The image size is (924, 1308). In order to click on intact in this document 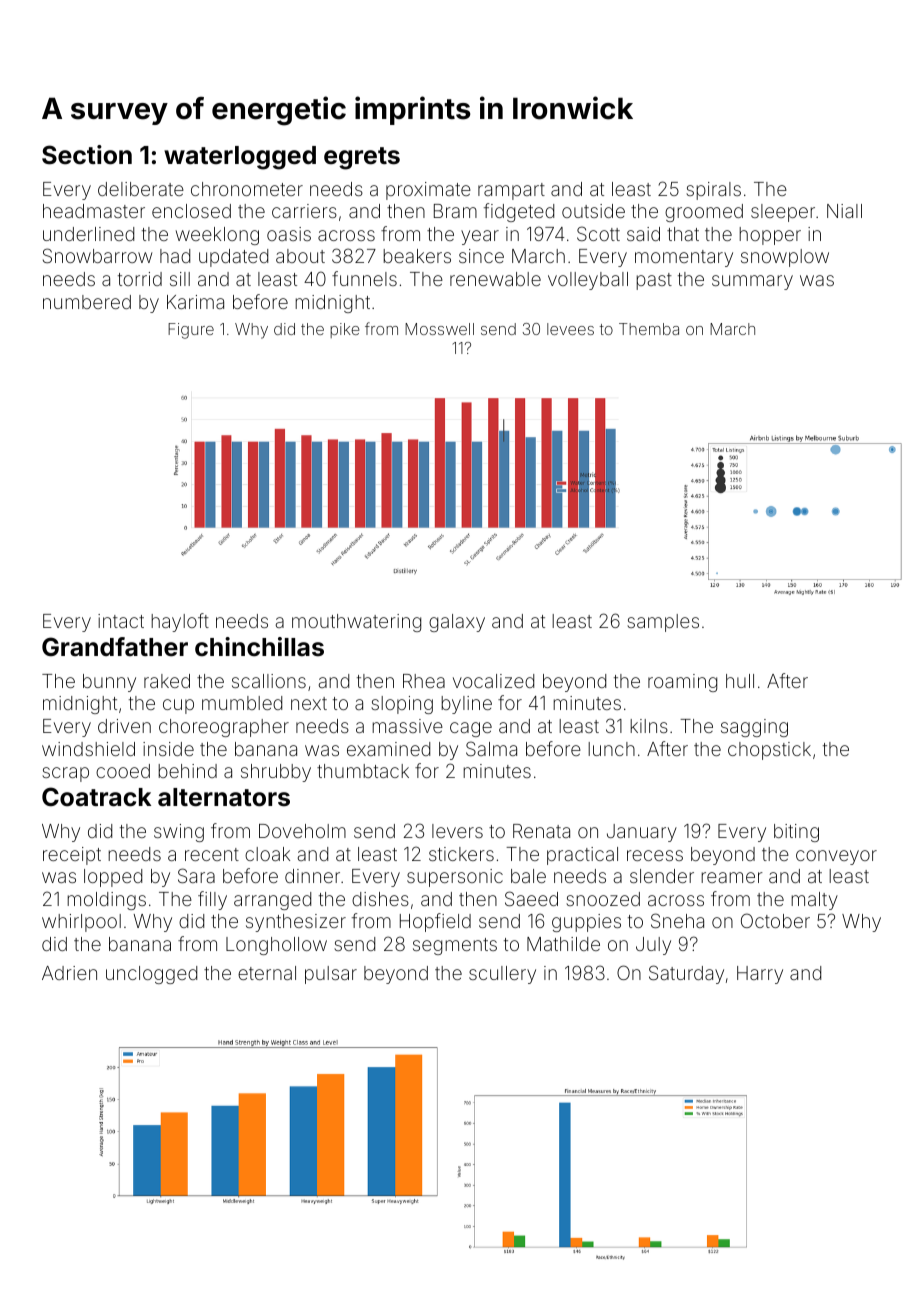, I will do `click(121, 621)`.
